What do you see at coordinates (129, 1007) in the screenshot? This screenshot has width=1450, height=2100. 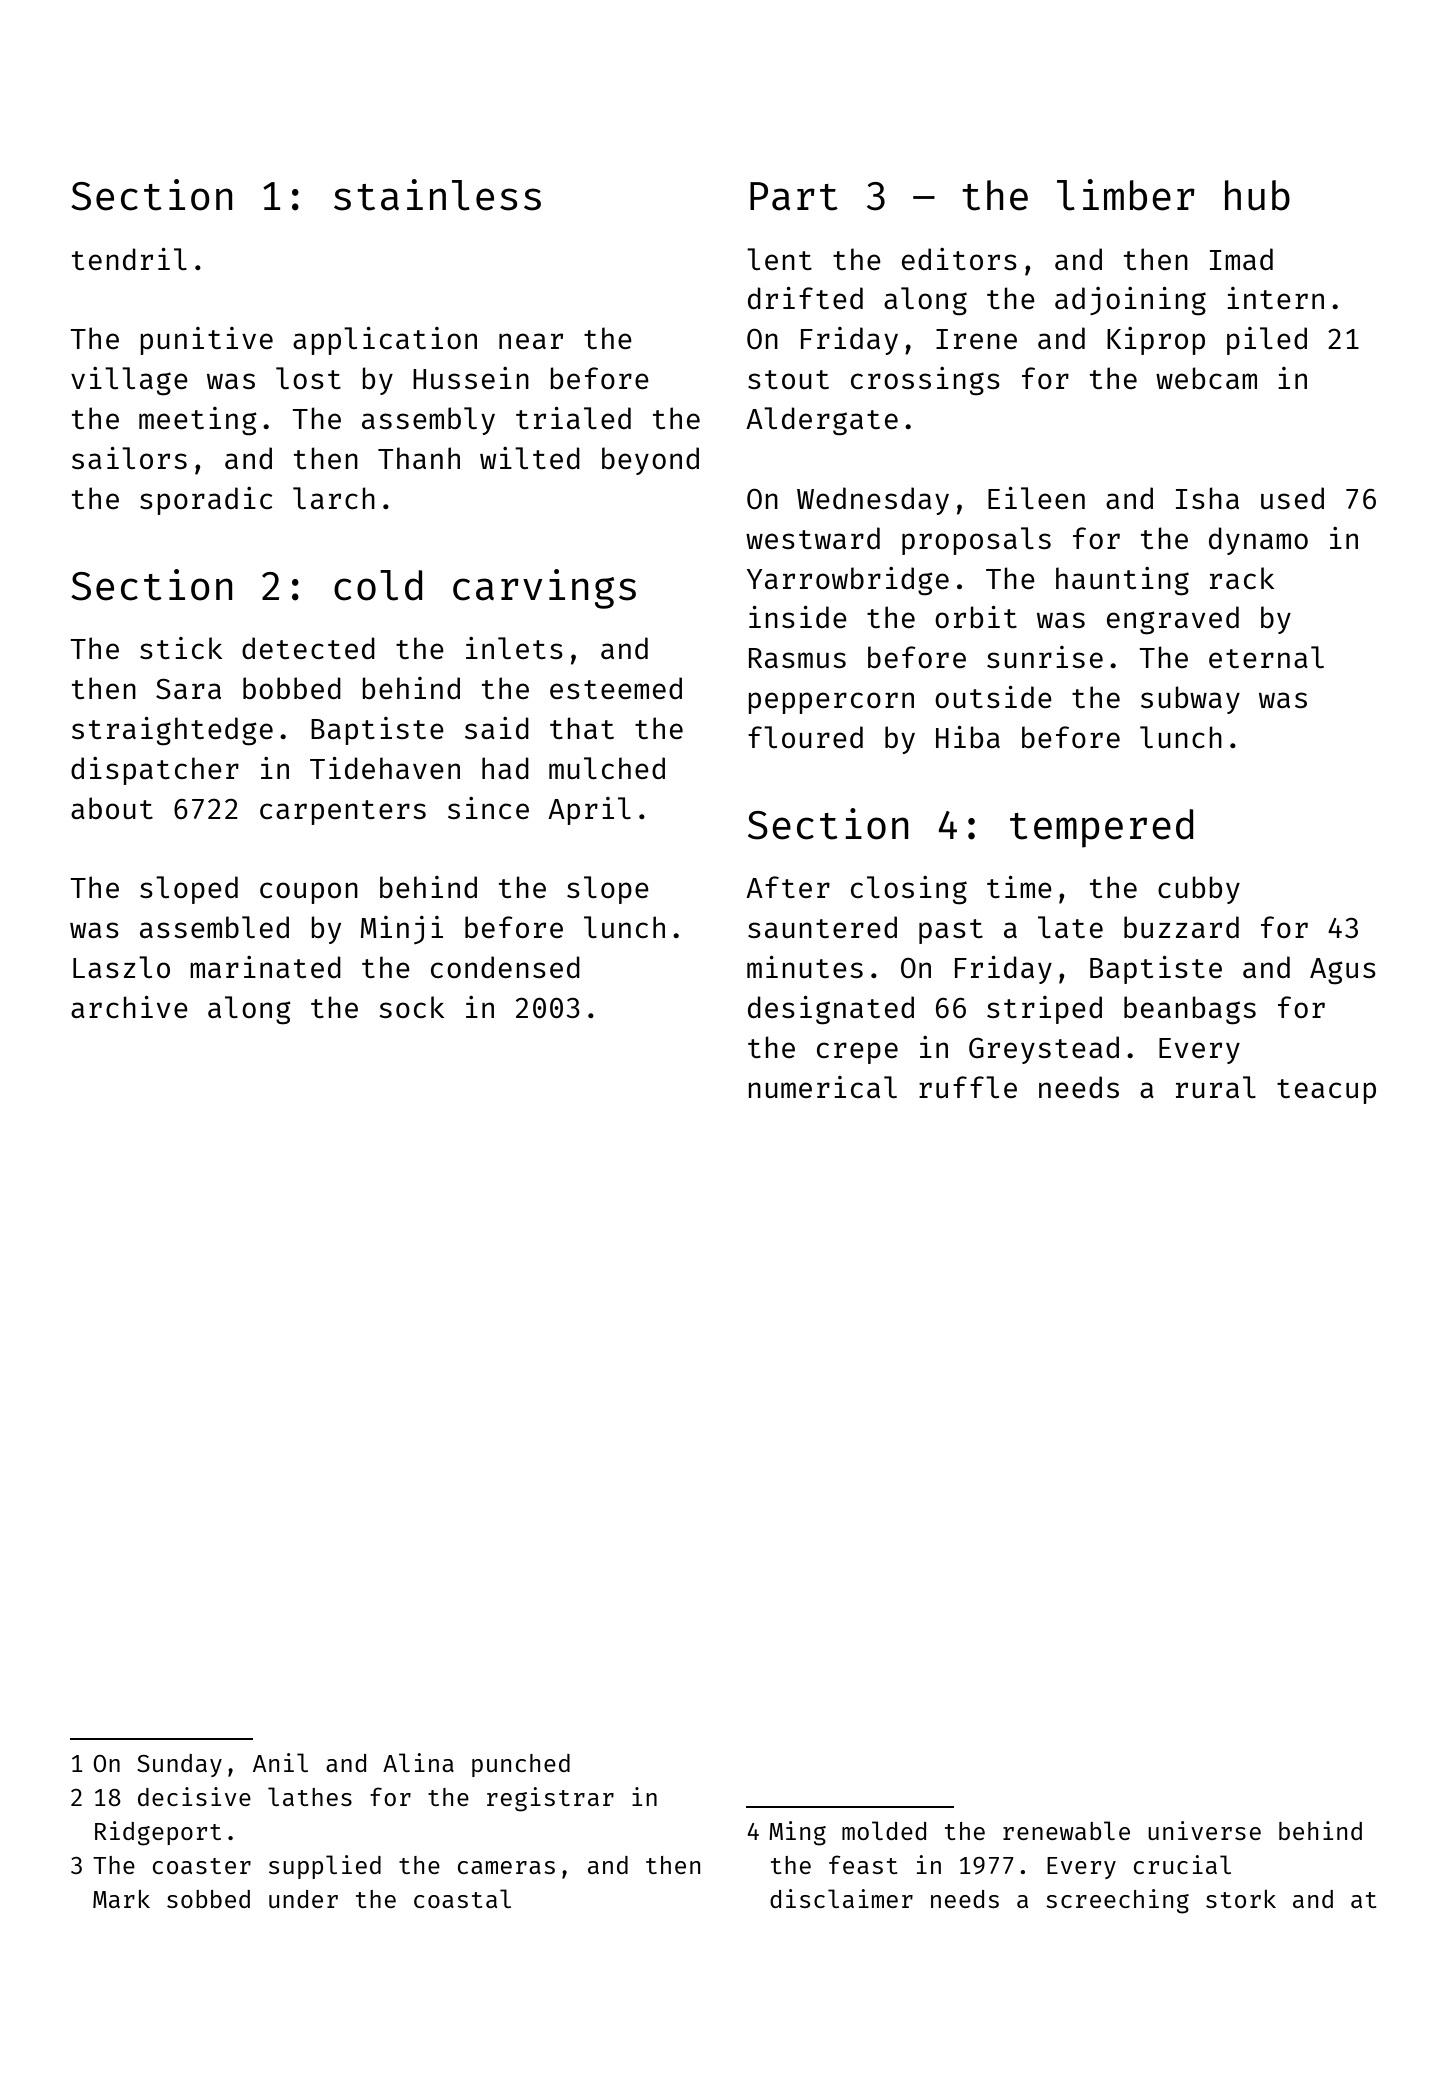 I see `archive` at bounding box center [129, 1007].
